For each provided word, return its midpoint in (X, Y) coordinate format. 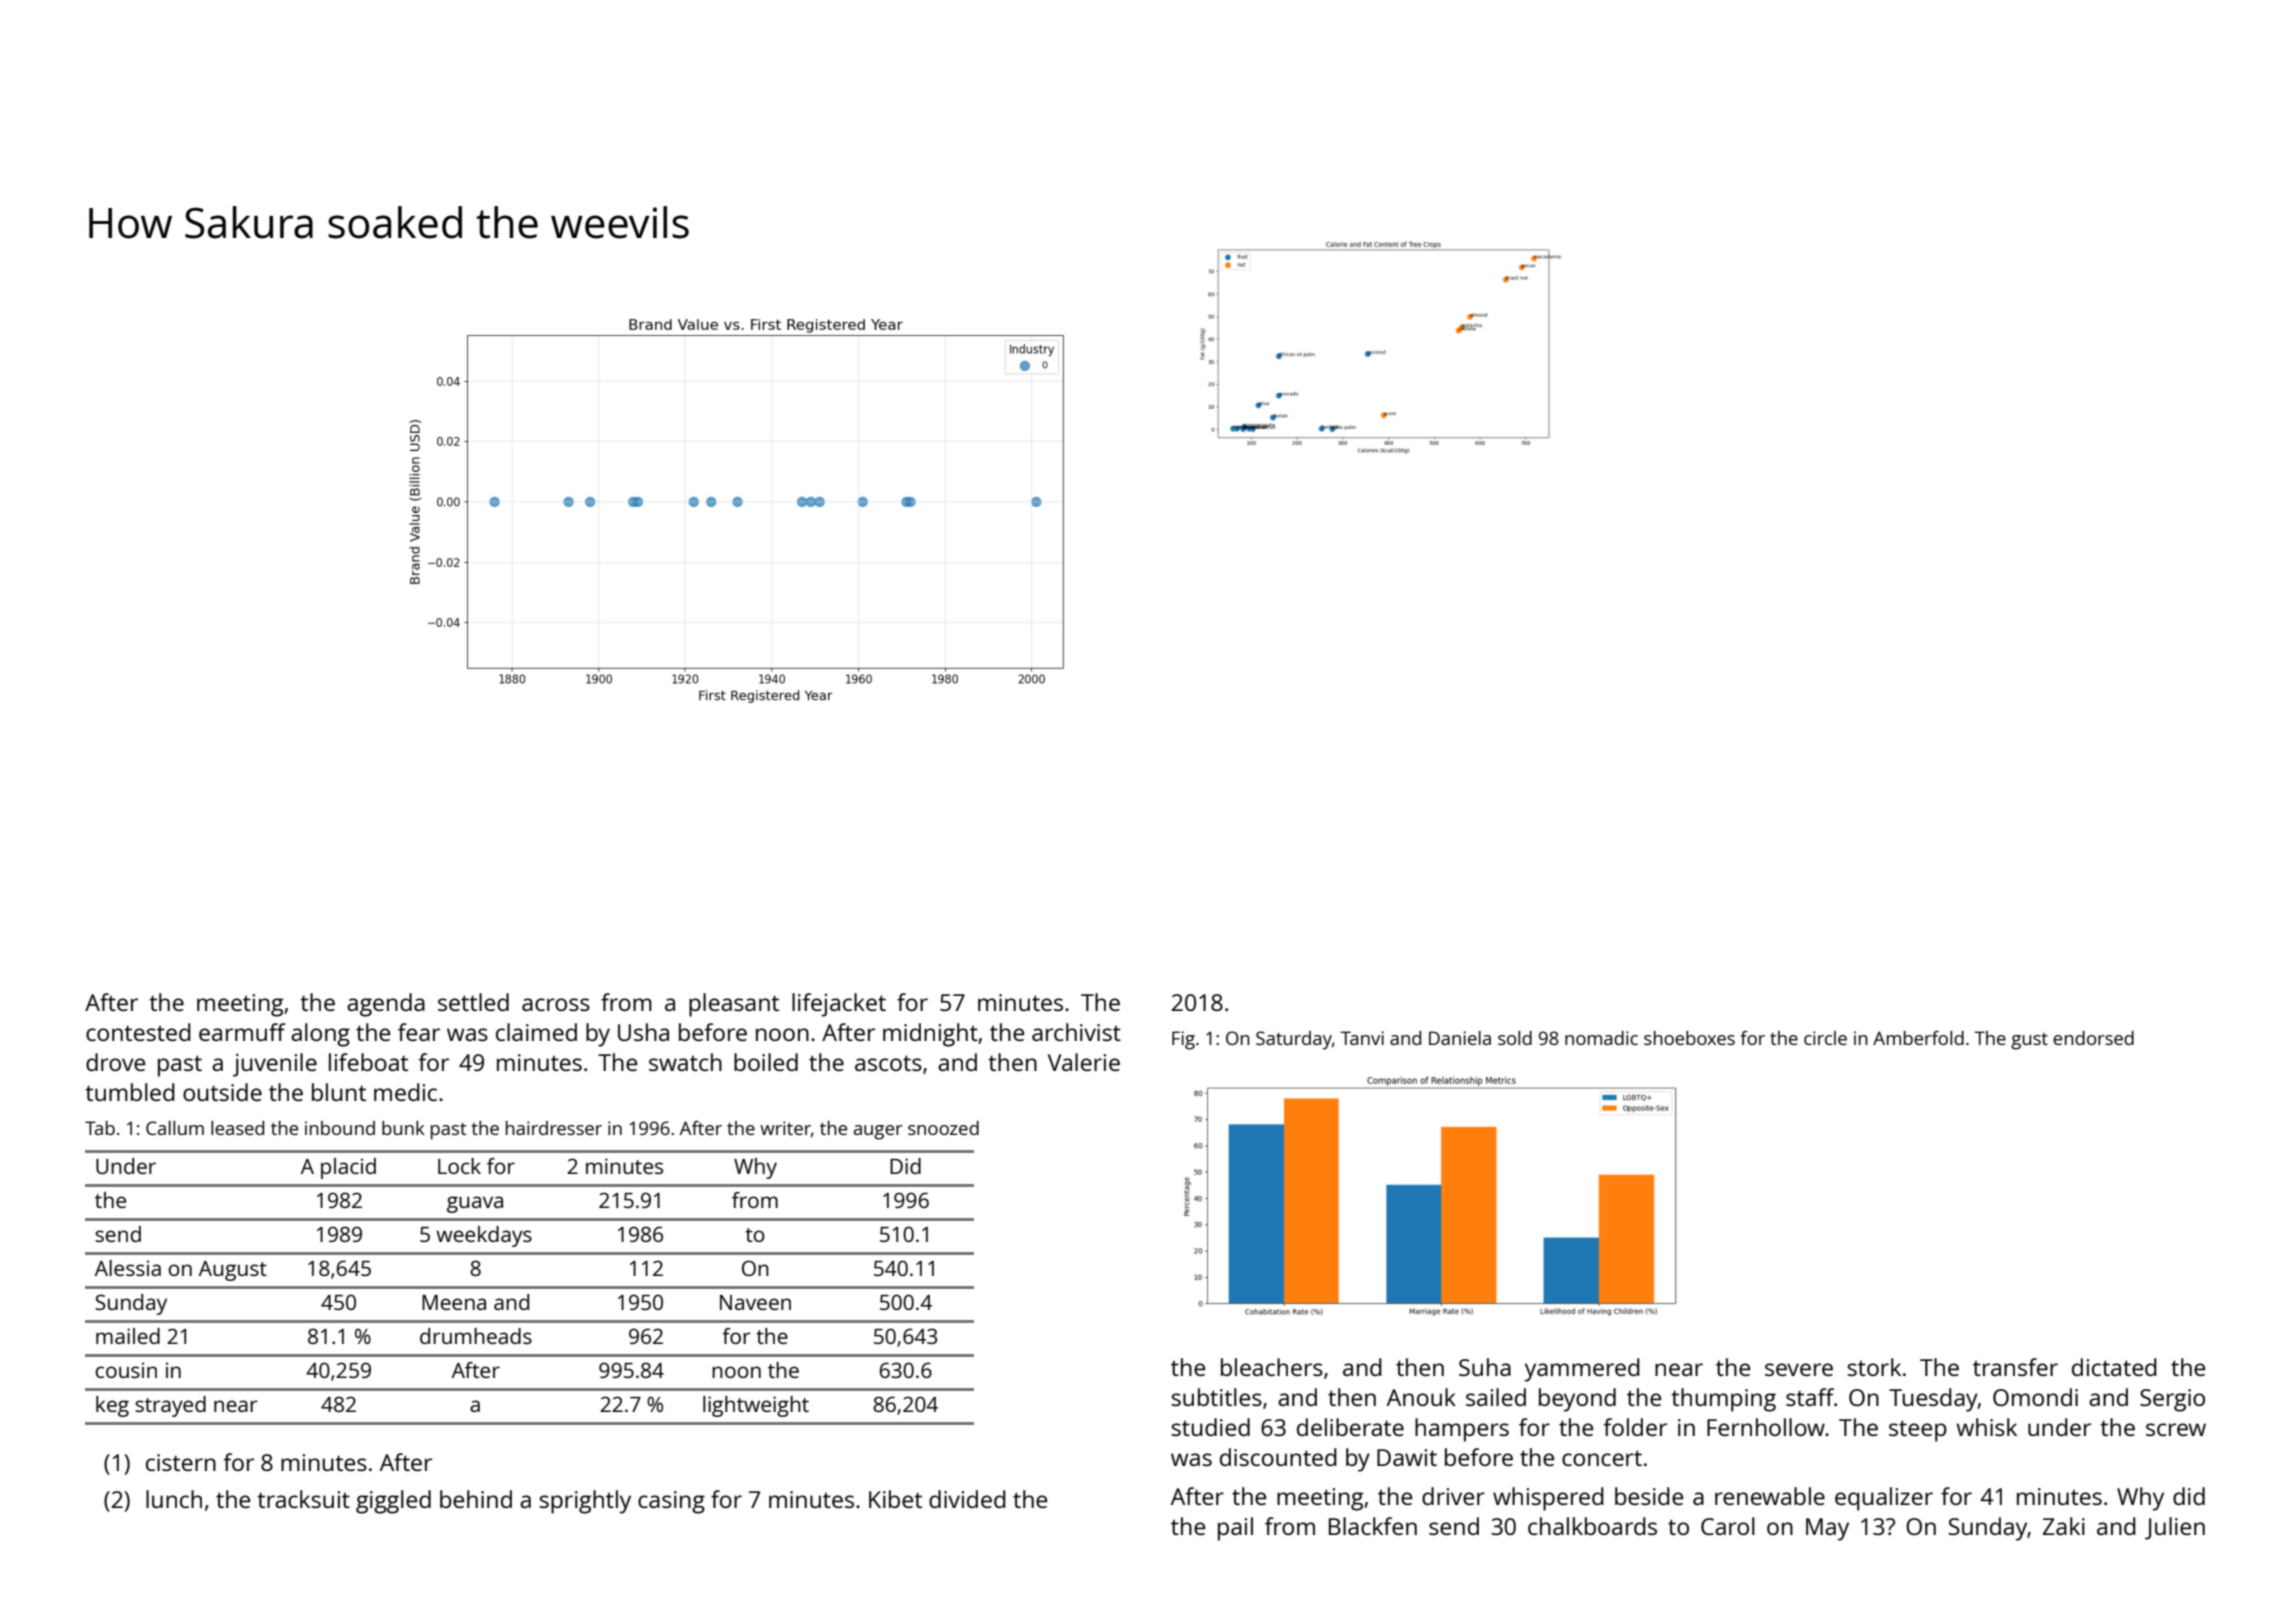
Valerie (1084, 1062)
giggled (393, 1502)
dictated (2114, 1367)
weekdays (484, 1236)
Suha (1485, 1367)
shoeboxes (1689, 1038)
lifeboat (368, 1062)
